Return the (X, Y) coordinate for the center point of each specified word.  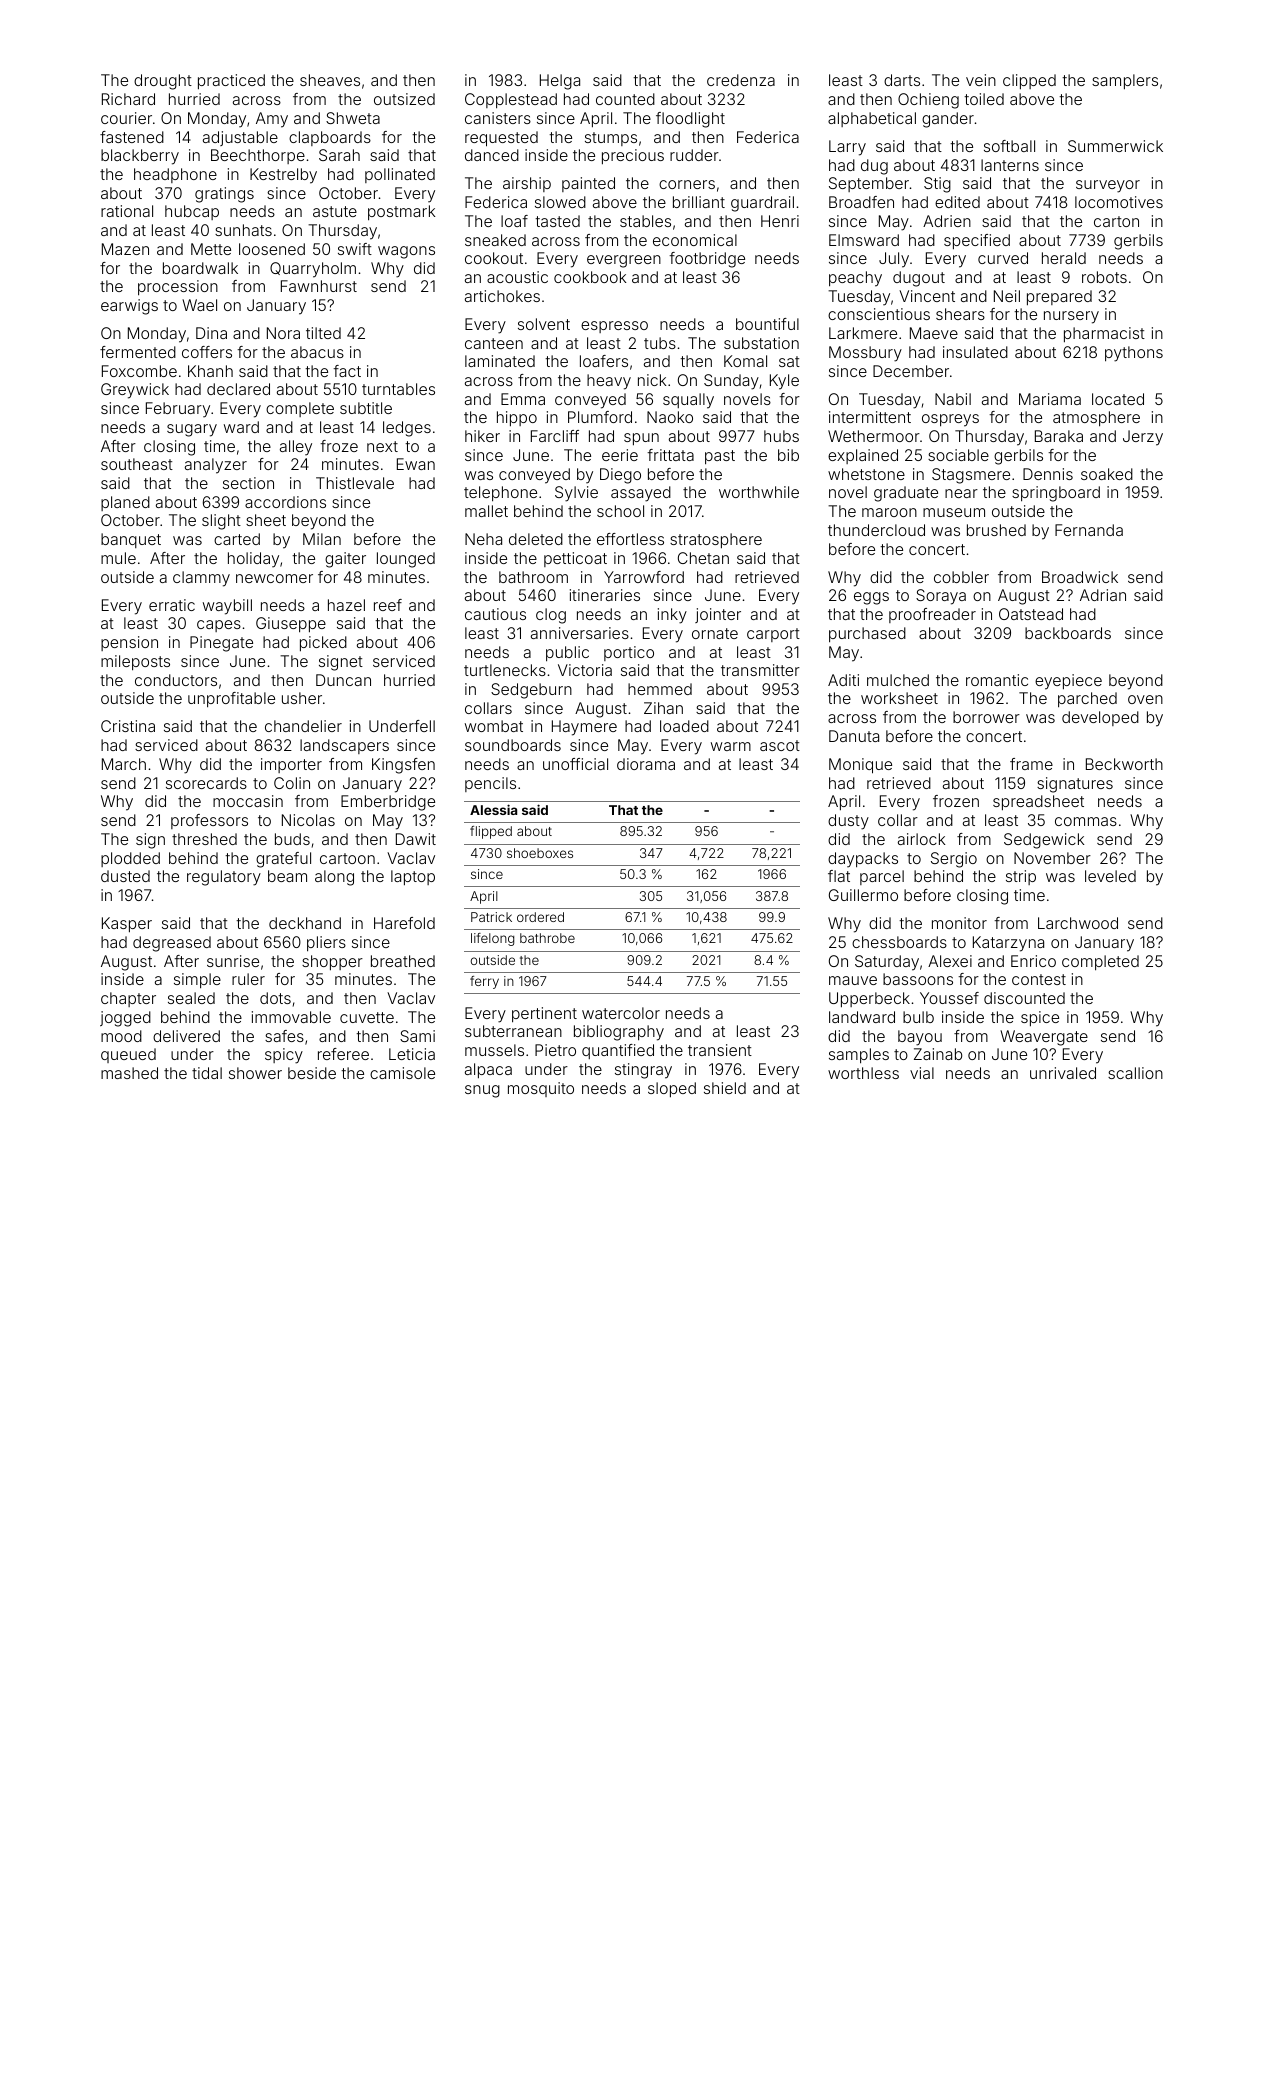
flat (839, 876)
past (720, 457)
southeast (137, 464)
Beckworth (1124, 764)
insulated (975, 352)
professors (209, 821)
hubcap (192, 212)
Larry (847, 148)
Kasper (127, 924)
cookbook (590, 277)
